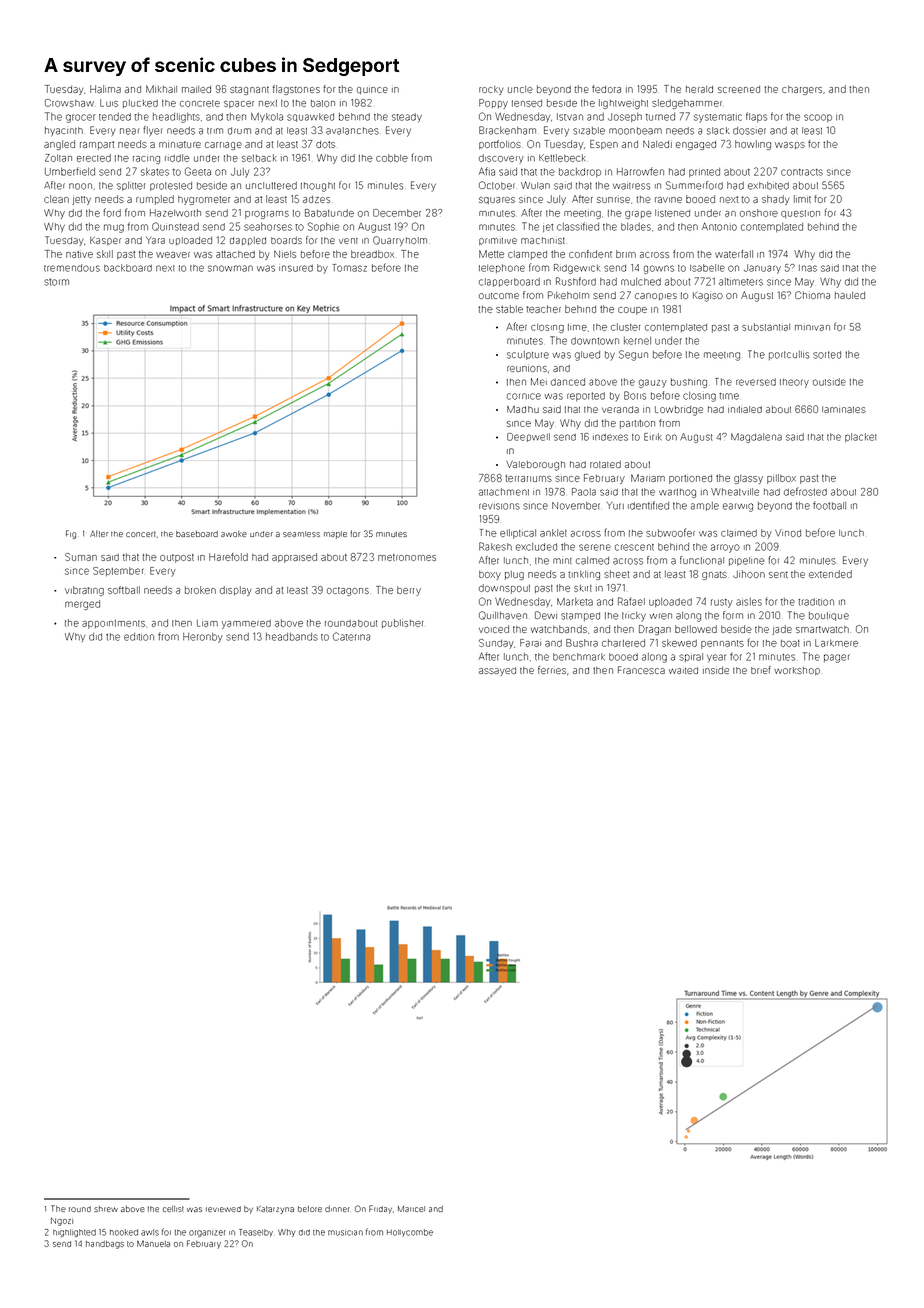  What do you see at coordinates (788, 533) in the page?
I see `Vinod` at bounding box center [788, 533].
